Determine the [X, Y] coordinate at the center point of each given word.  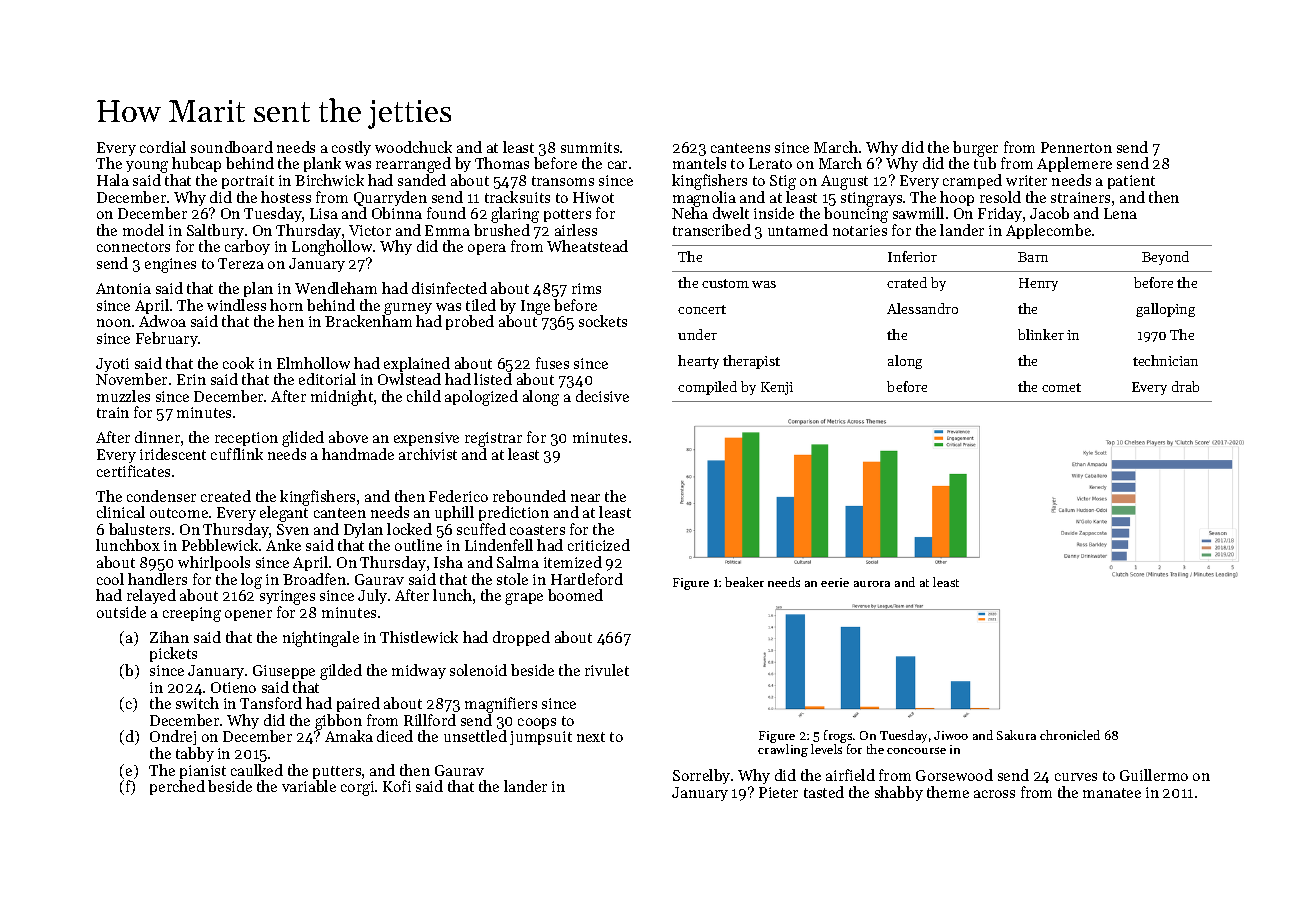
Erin [191, 379]
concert [702, 309]
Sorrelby [701, 776]
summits [590, 147]
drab [1185, 386]
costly [351, 148]
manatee [1112, 793]
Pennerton [1076, 147]
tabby [195, 754]
